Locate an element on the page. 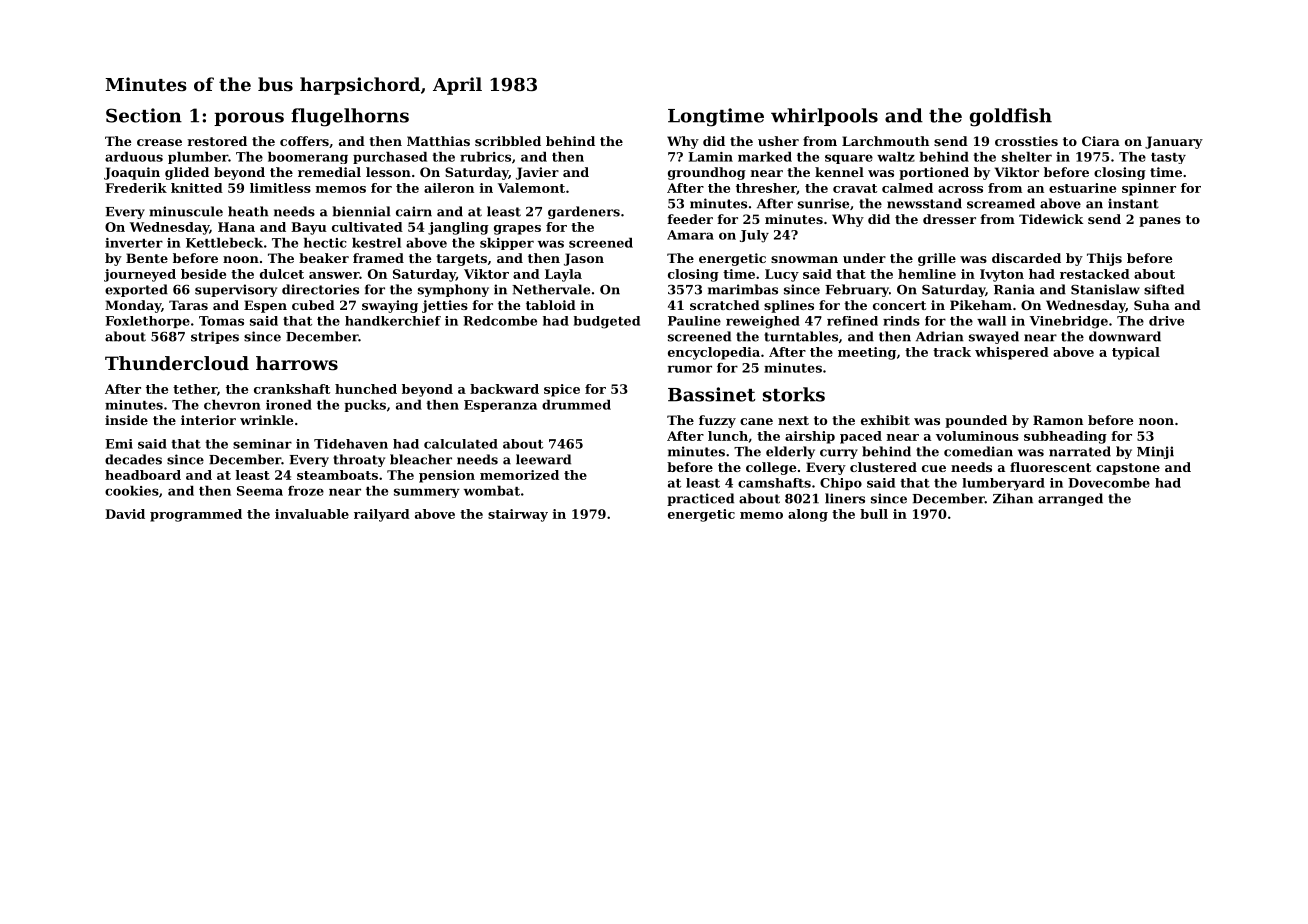  comedian is located at coordinates (978, 451).
